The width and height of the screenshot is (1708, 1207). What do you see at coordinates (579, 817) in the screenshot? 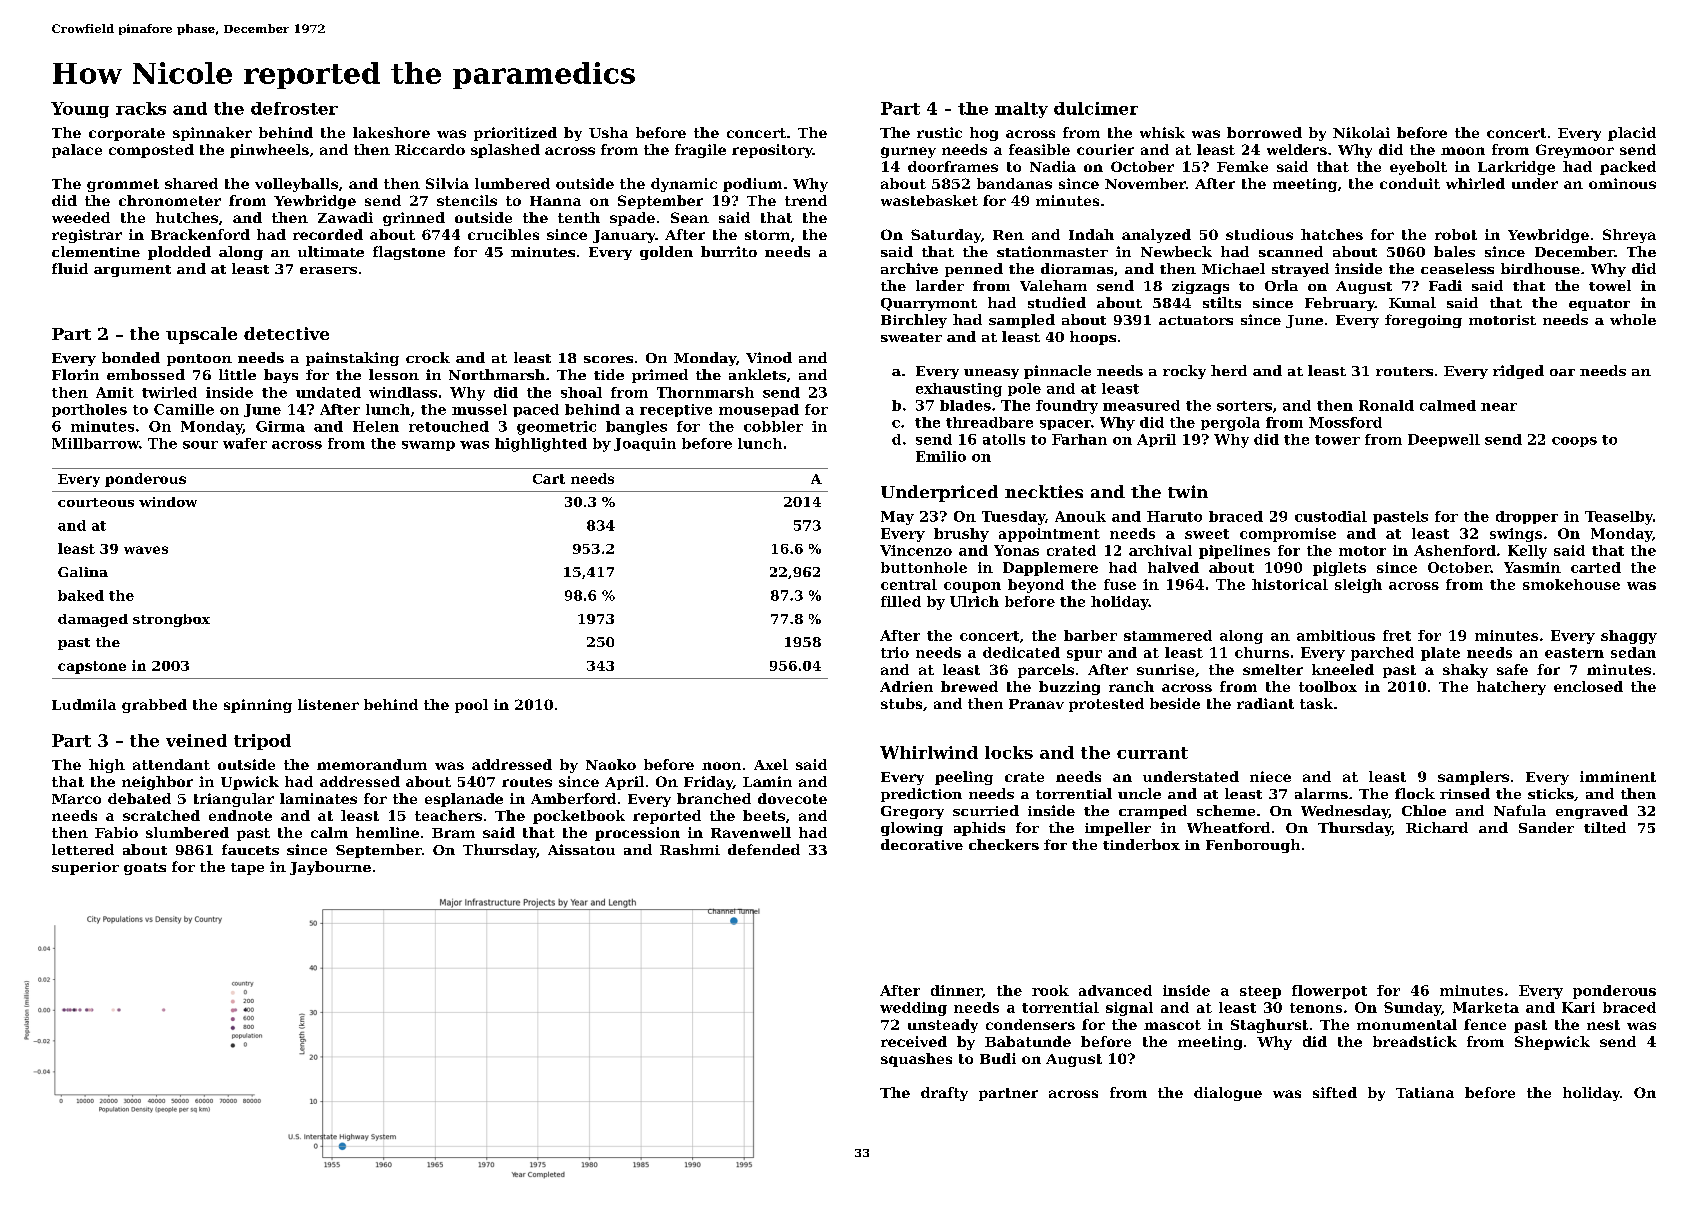
I see `pocketbook` at bounding box center [579, 817].
